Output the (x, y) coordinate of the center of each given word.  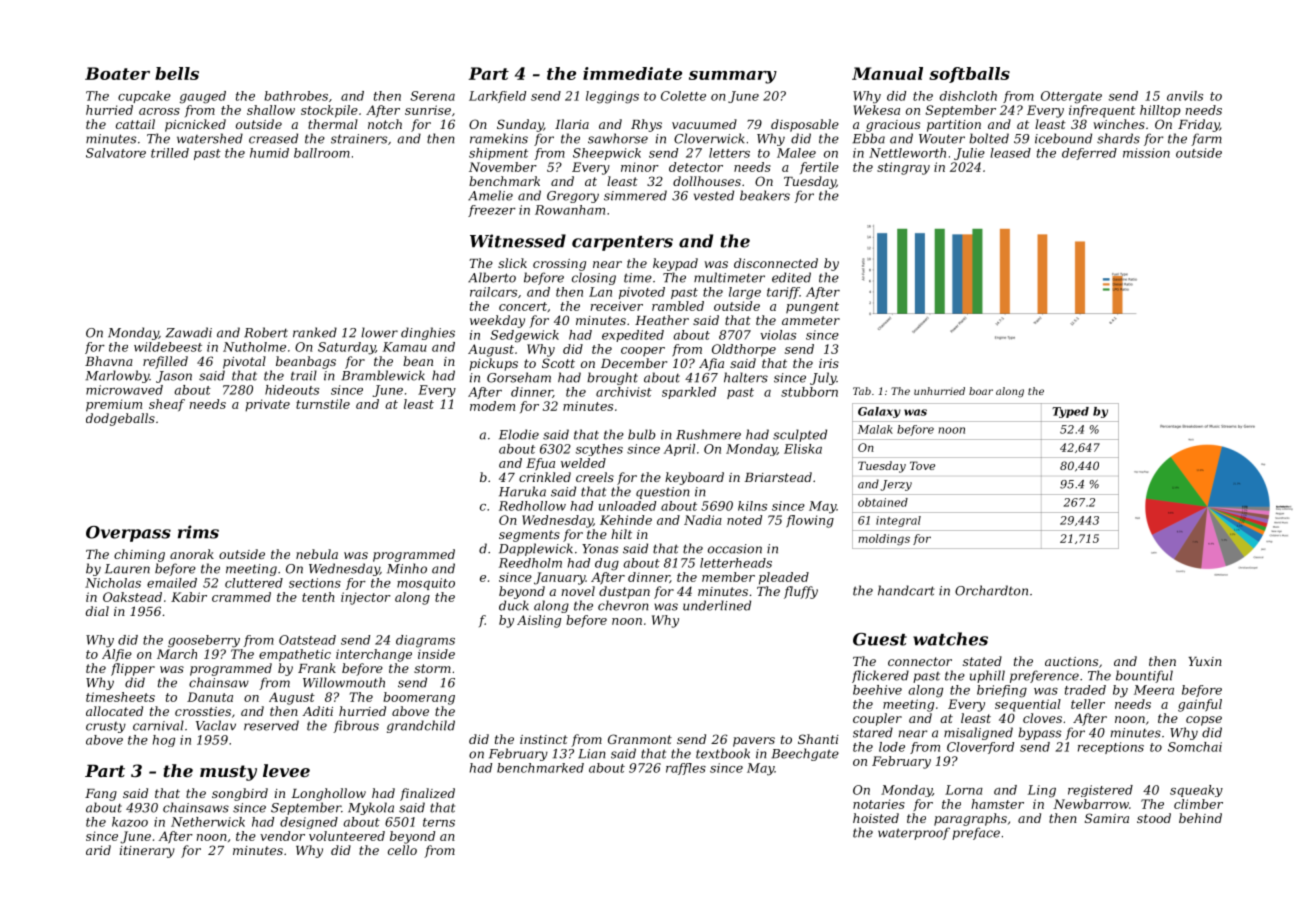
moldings (884, 539)
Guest (880, 639)
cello (402, 850)
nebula (317, 554)
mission (1146, 153)
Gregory (573, 197)
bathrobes (296, 96)
